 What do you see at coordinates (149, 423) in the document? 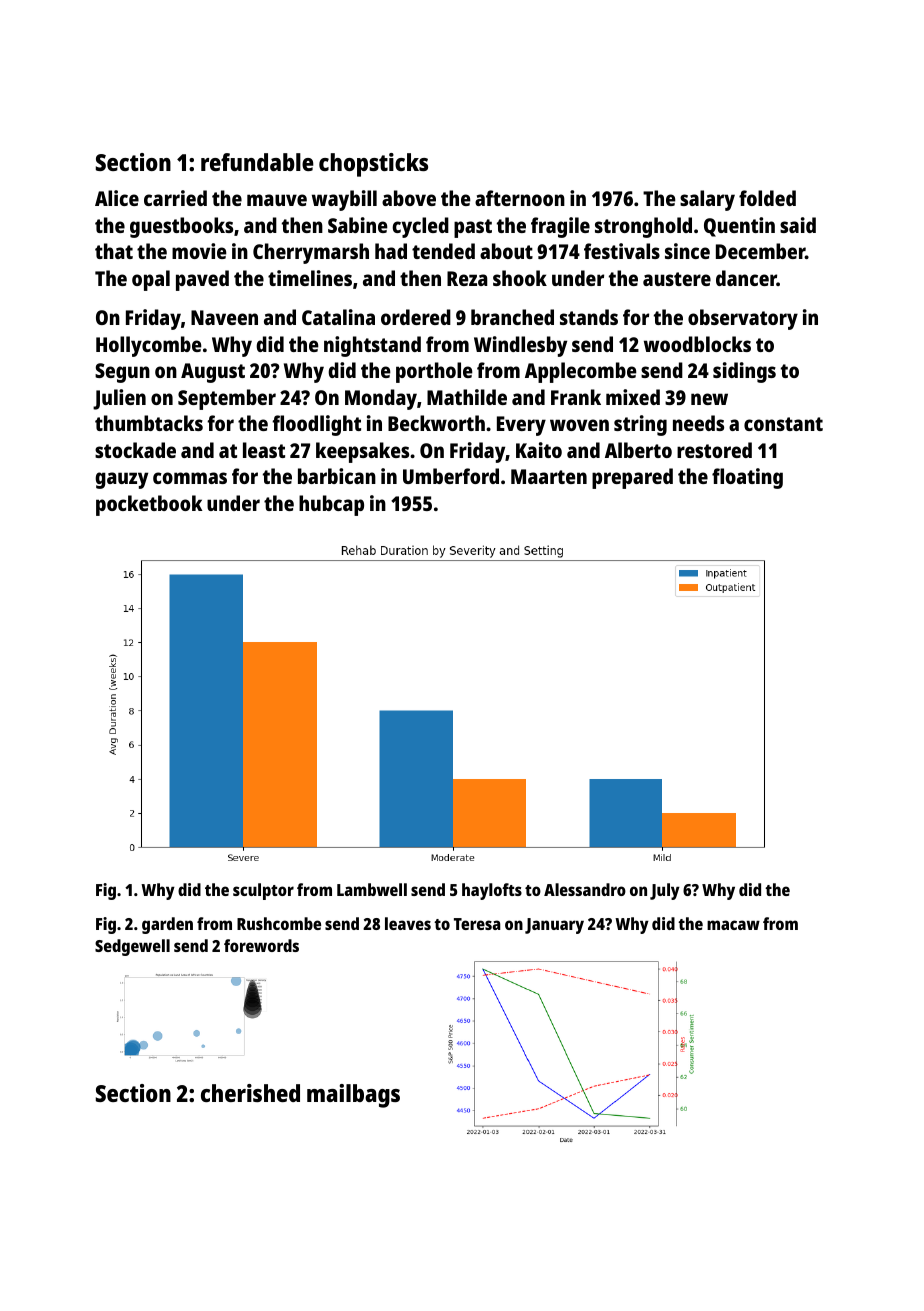
I see `thumbtacks` at bounding box center [149, 423].
